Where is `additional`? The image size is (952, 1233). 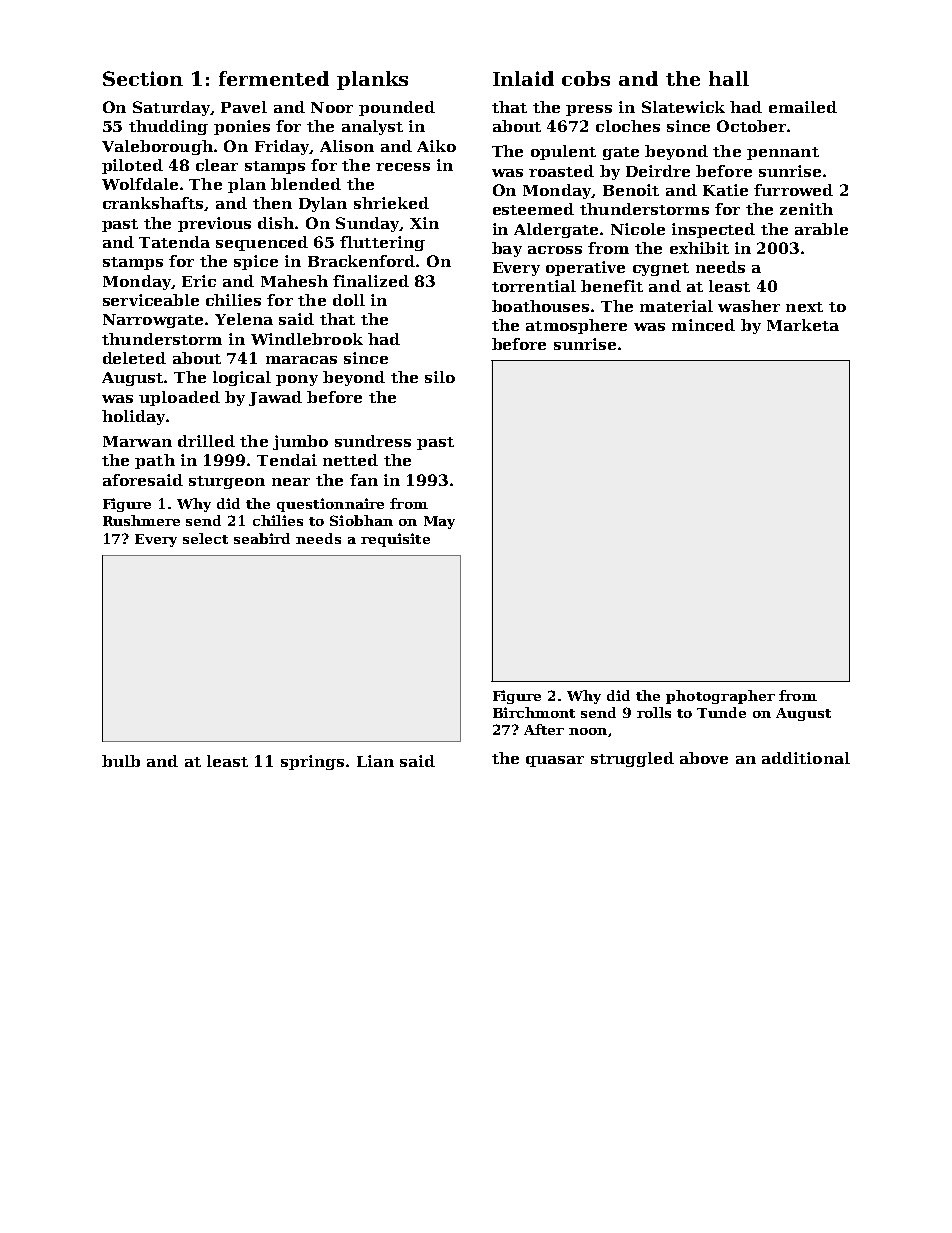
additional is located at coordinates (806, 758).
